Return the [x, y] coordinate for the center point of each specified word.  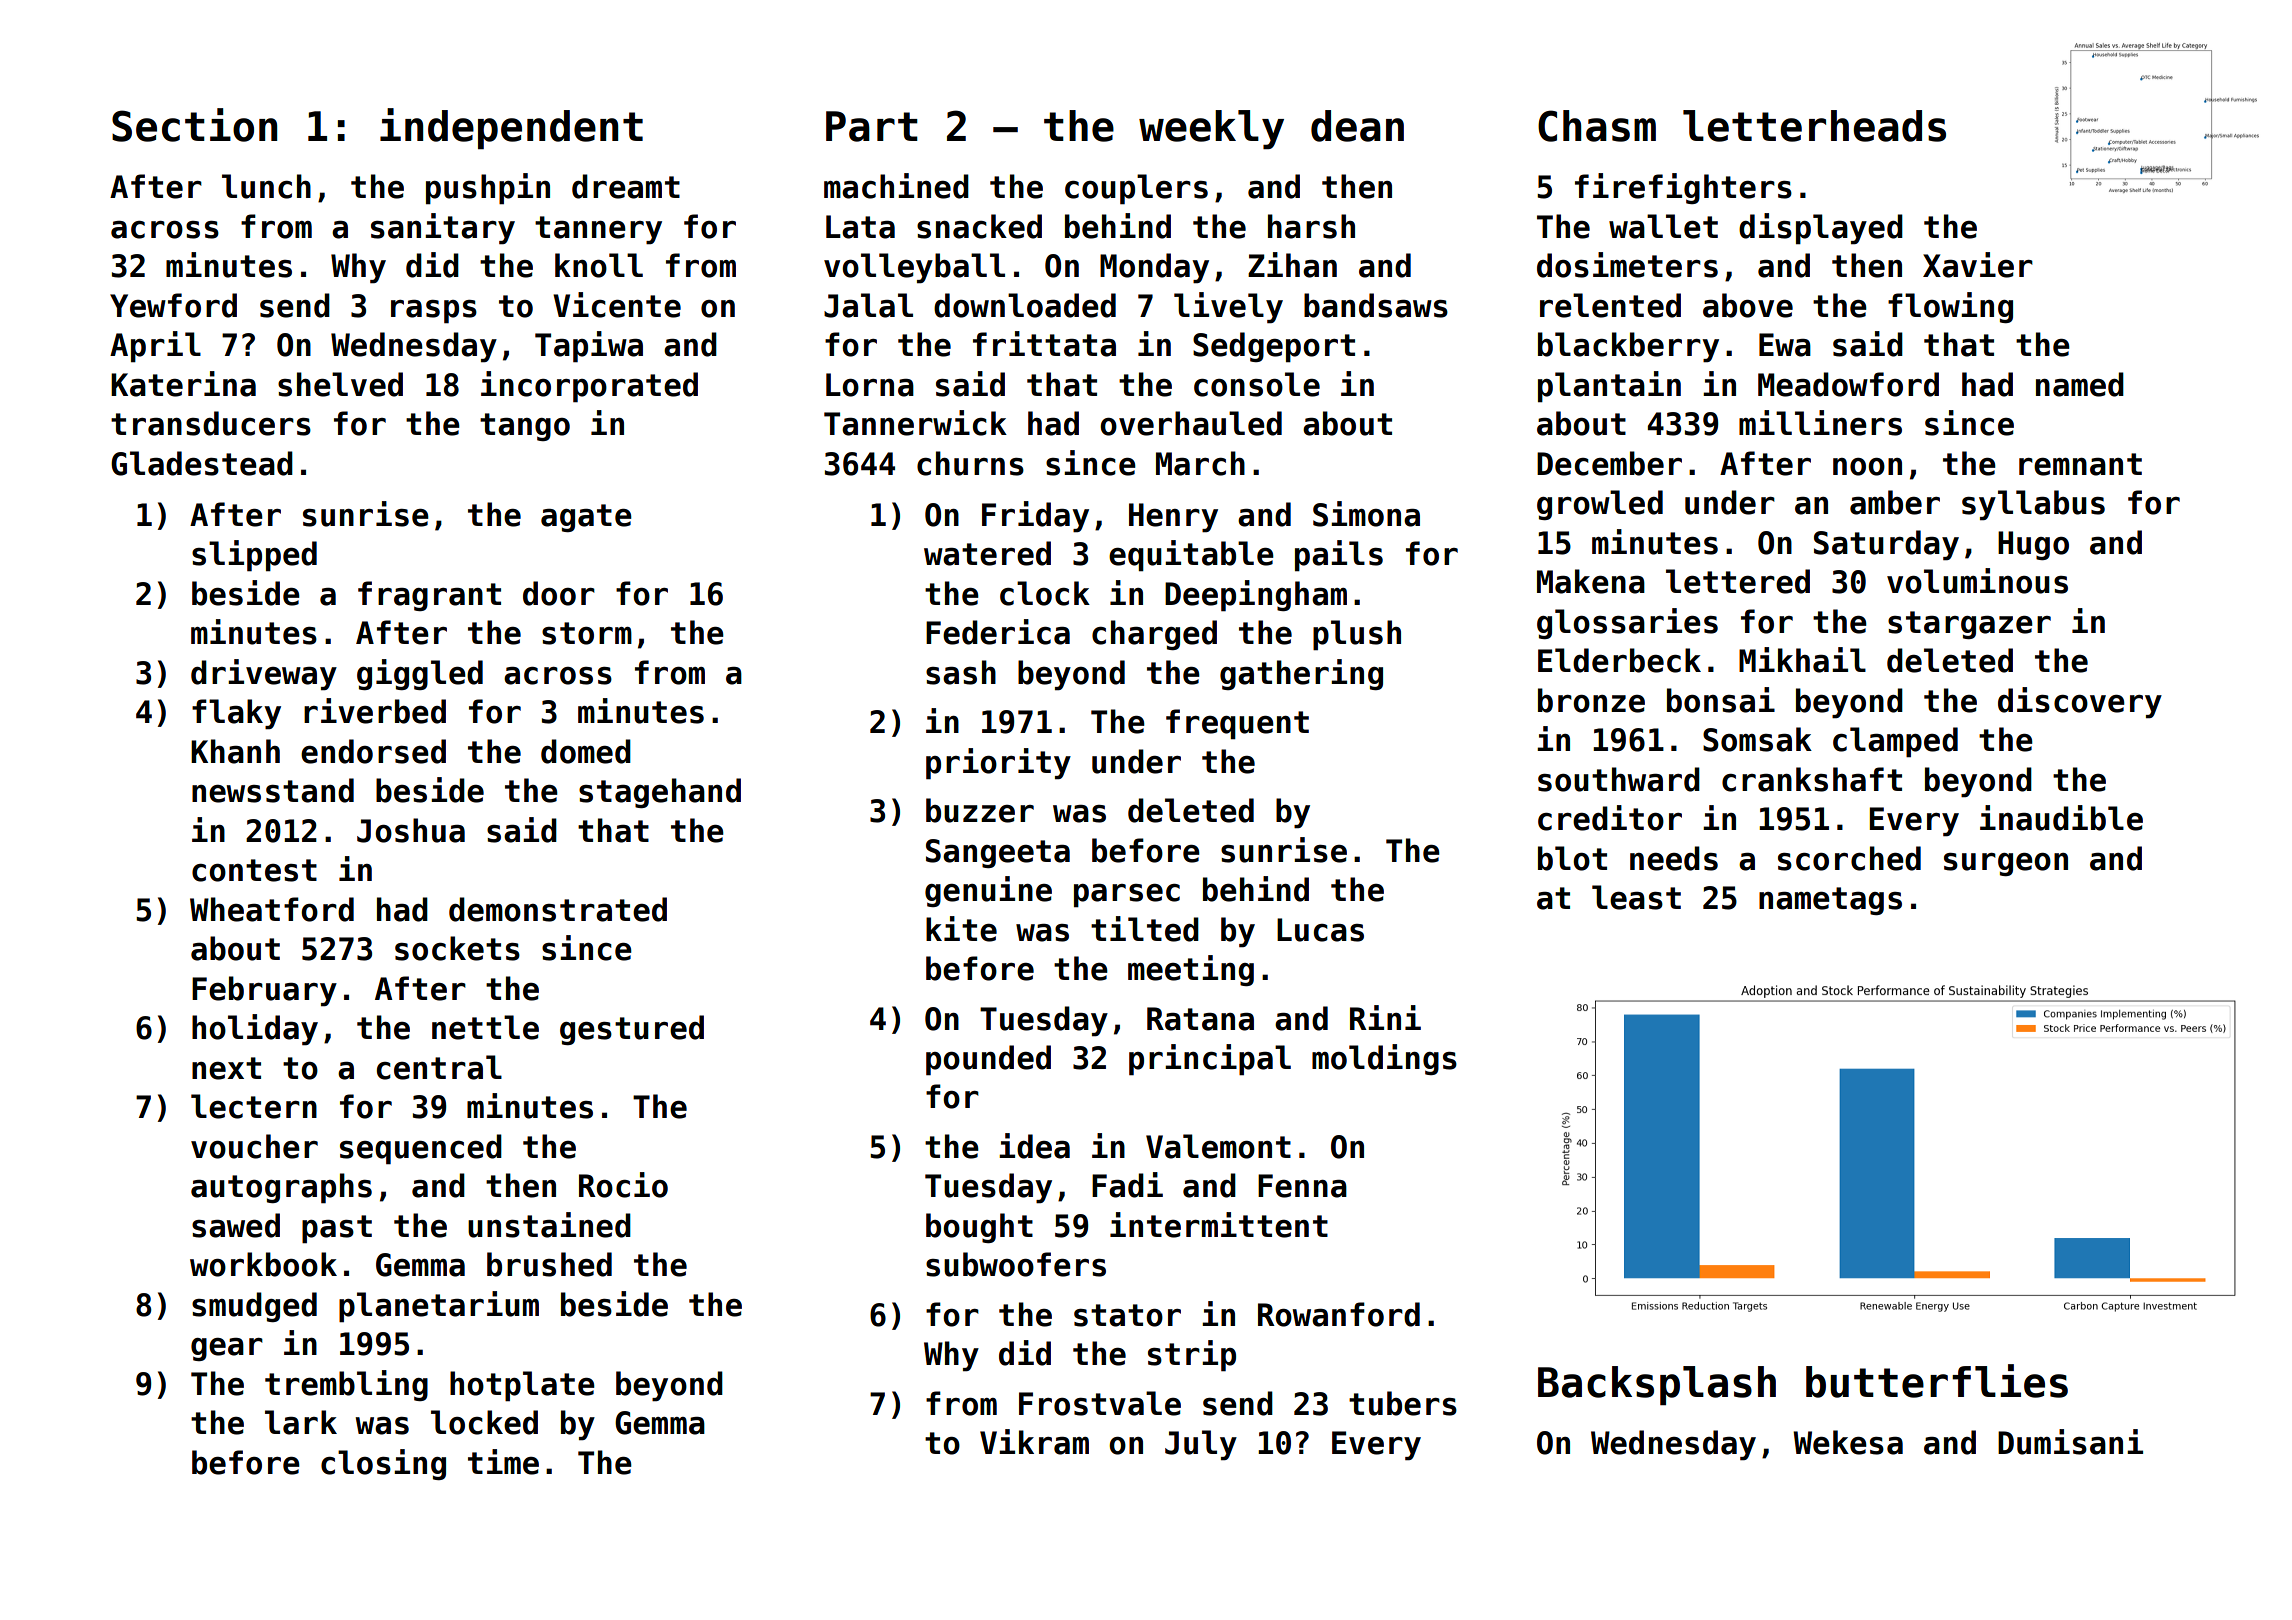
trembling [346, 1385]
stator [1127, 1315]
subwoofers [1016, 1264]
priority [998, 764]
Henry [1173, 518]
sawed [236, 1225]
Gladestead [202, 463]
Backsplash [1657, 1385]
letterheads [1814, 126]
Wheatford [272, 909]
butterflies [1937, 1381]
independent [511, 128]
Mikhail [1802, 660]
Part [872, 126]
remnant [2080, 464]
